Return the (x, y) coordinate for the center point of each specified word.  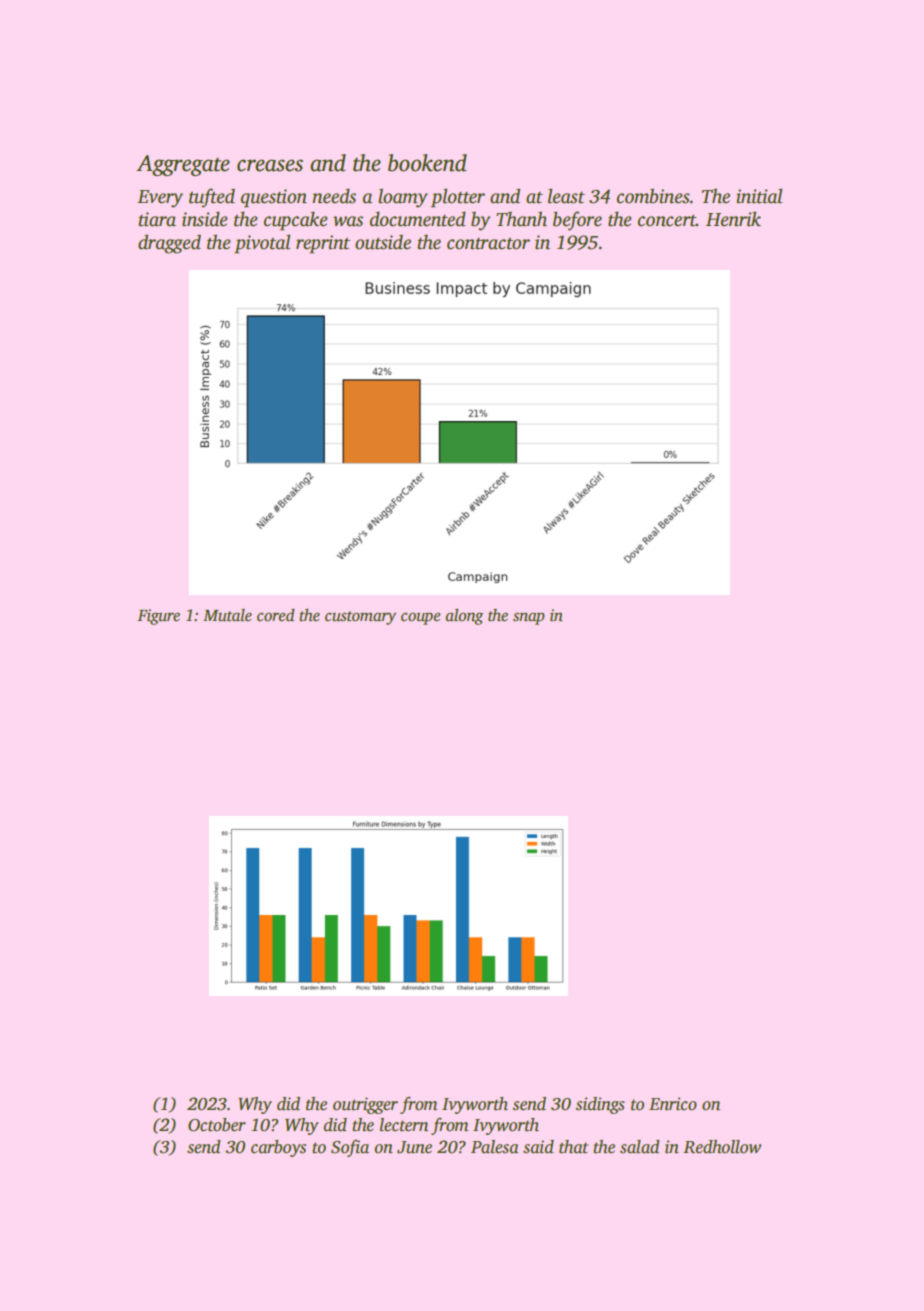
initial (759, 196)
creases (270, 165)
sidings (600, 1105)
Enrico (673, 1104)
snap (529, 618)
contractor (488, 243)
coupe (421, 618)
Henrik (733, 219)
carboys (278, 1148)
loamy (403, 198)
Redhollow (722, 1147)
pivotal (262, 244)
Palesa (495, 1147)
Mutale (227, 615)
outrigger (365, 1105)
